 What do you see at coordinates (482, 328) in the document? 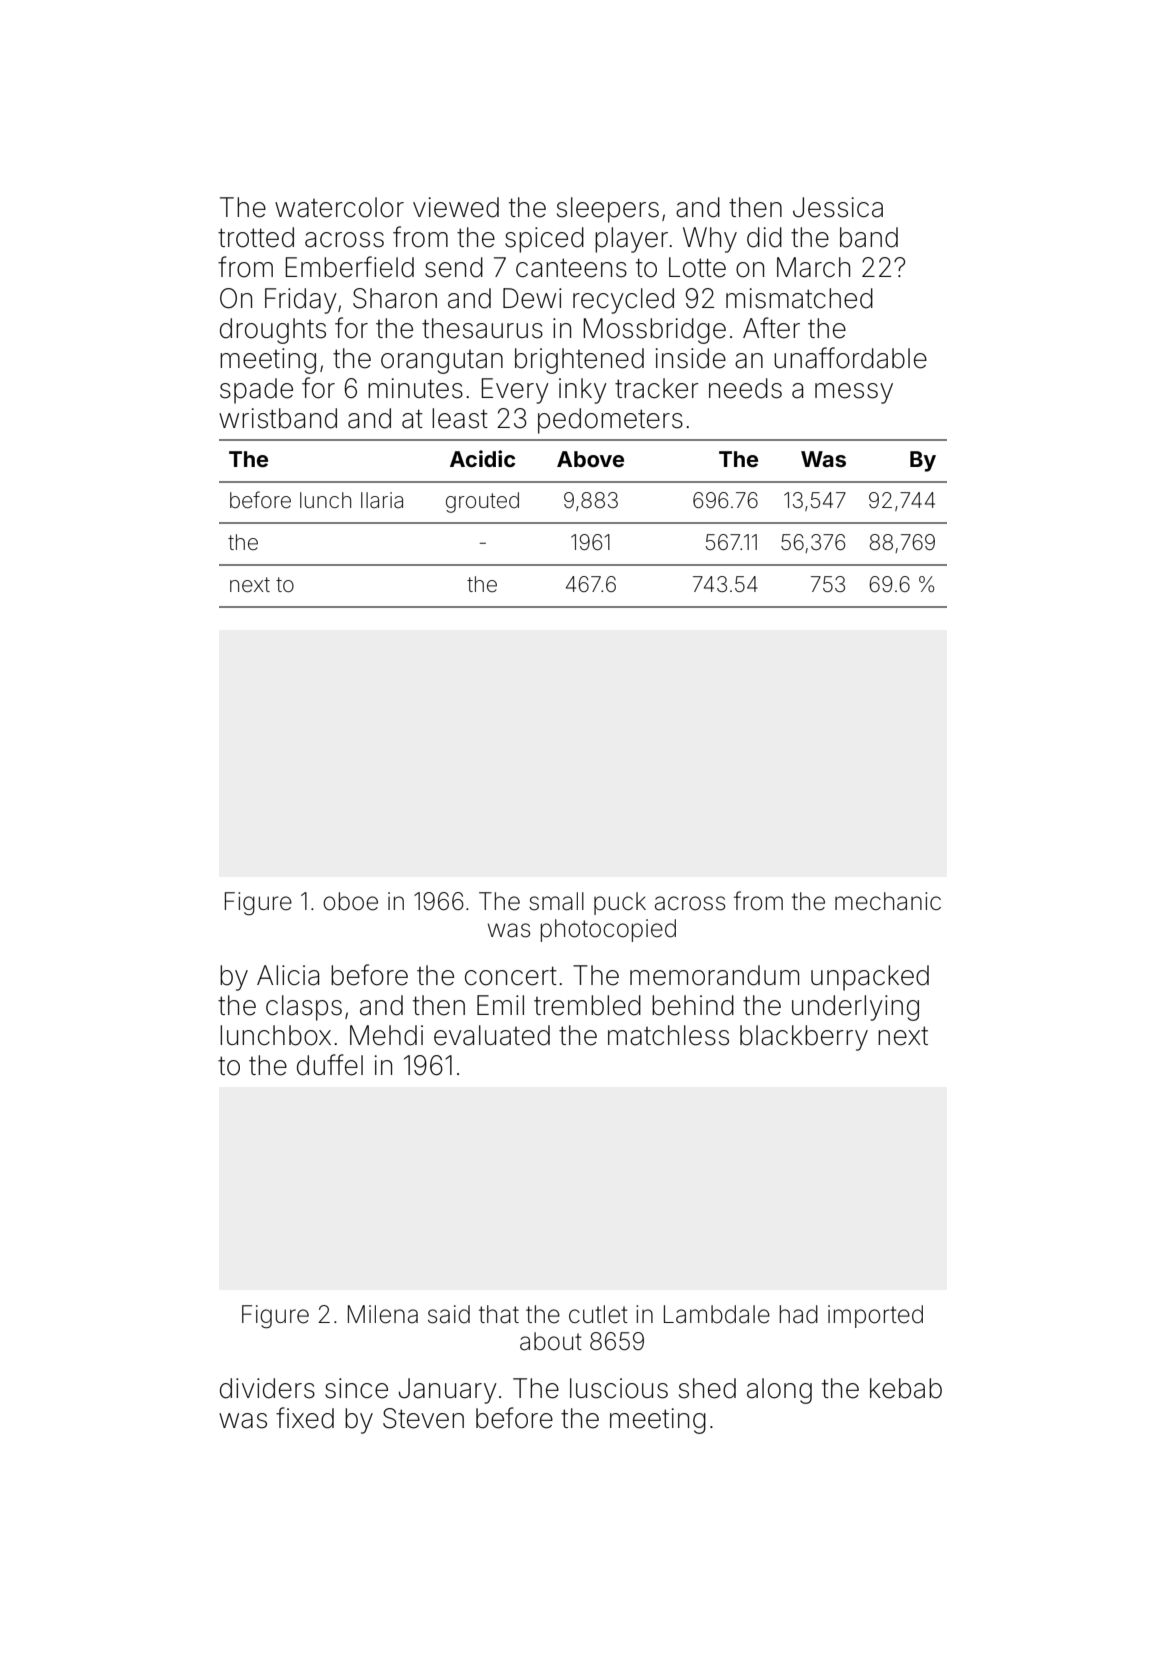
I see `thesaurus` at bounding box center [482, 328].
